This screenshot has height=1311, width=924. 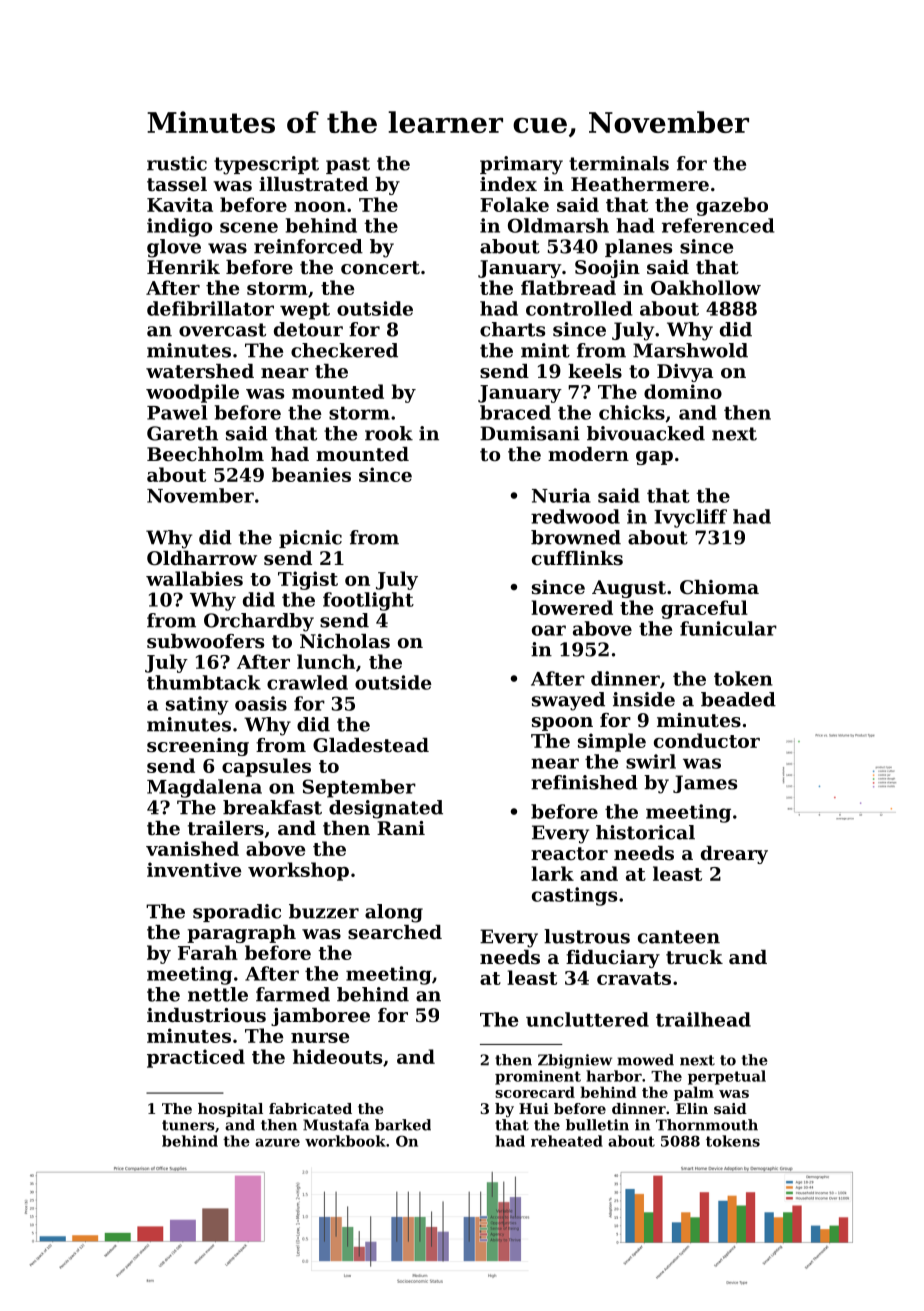 I want to click on gazebo, so click(x=732, y=206).
